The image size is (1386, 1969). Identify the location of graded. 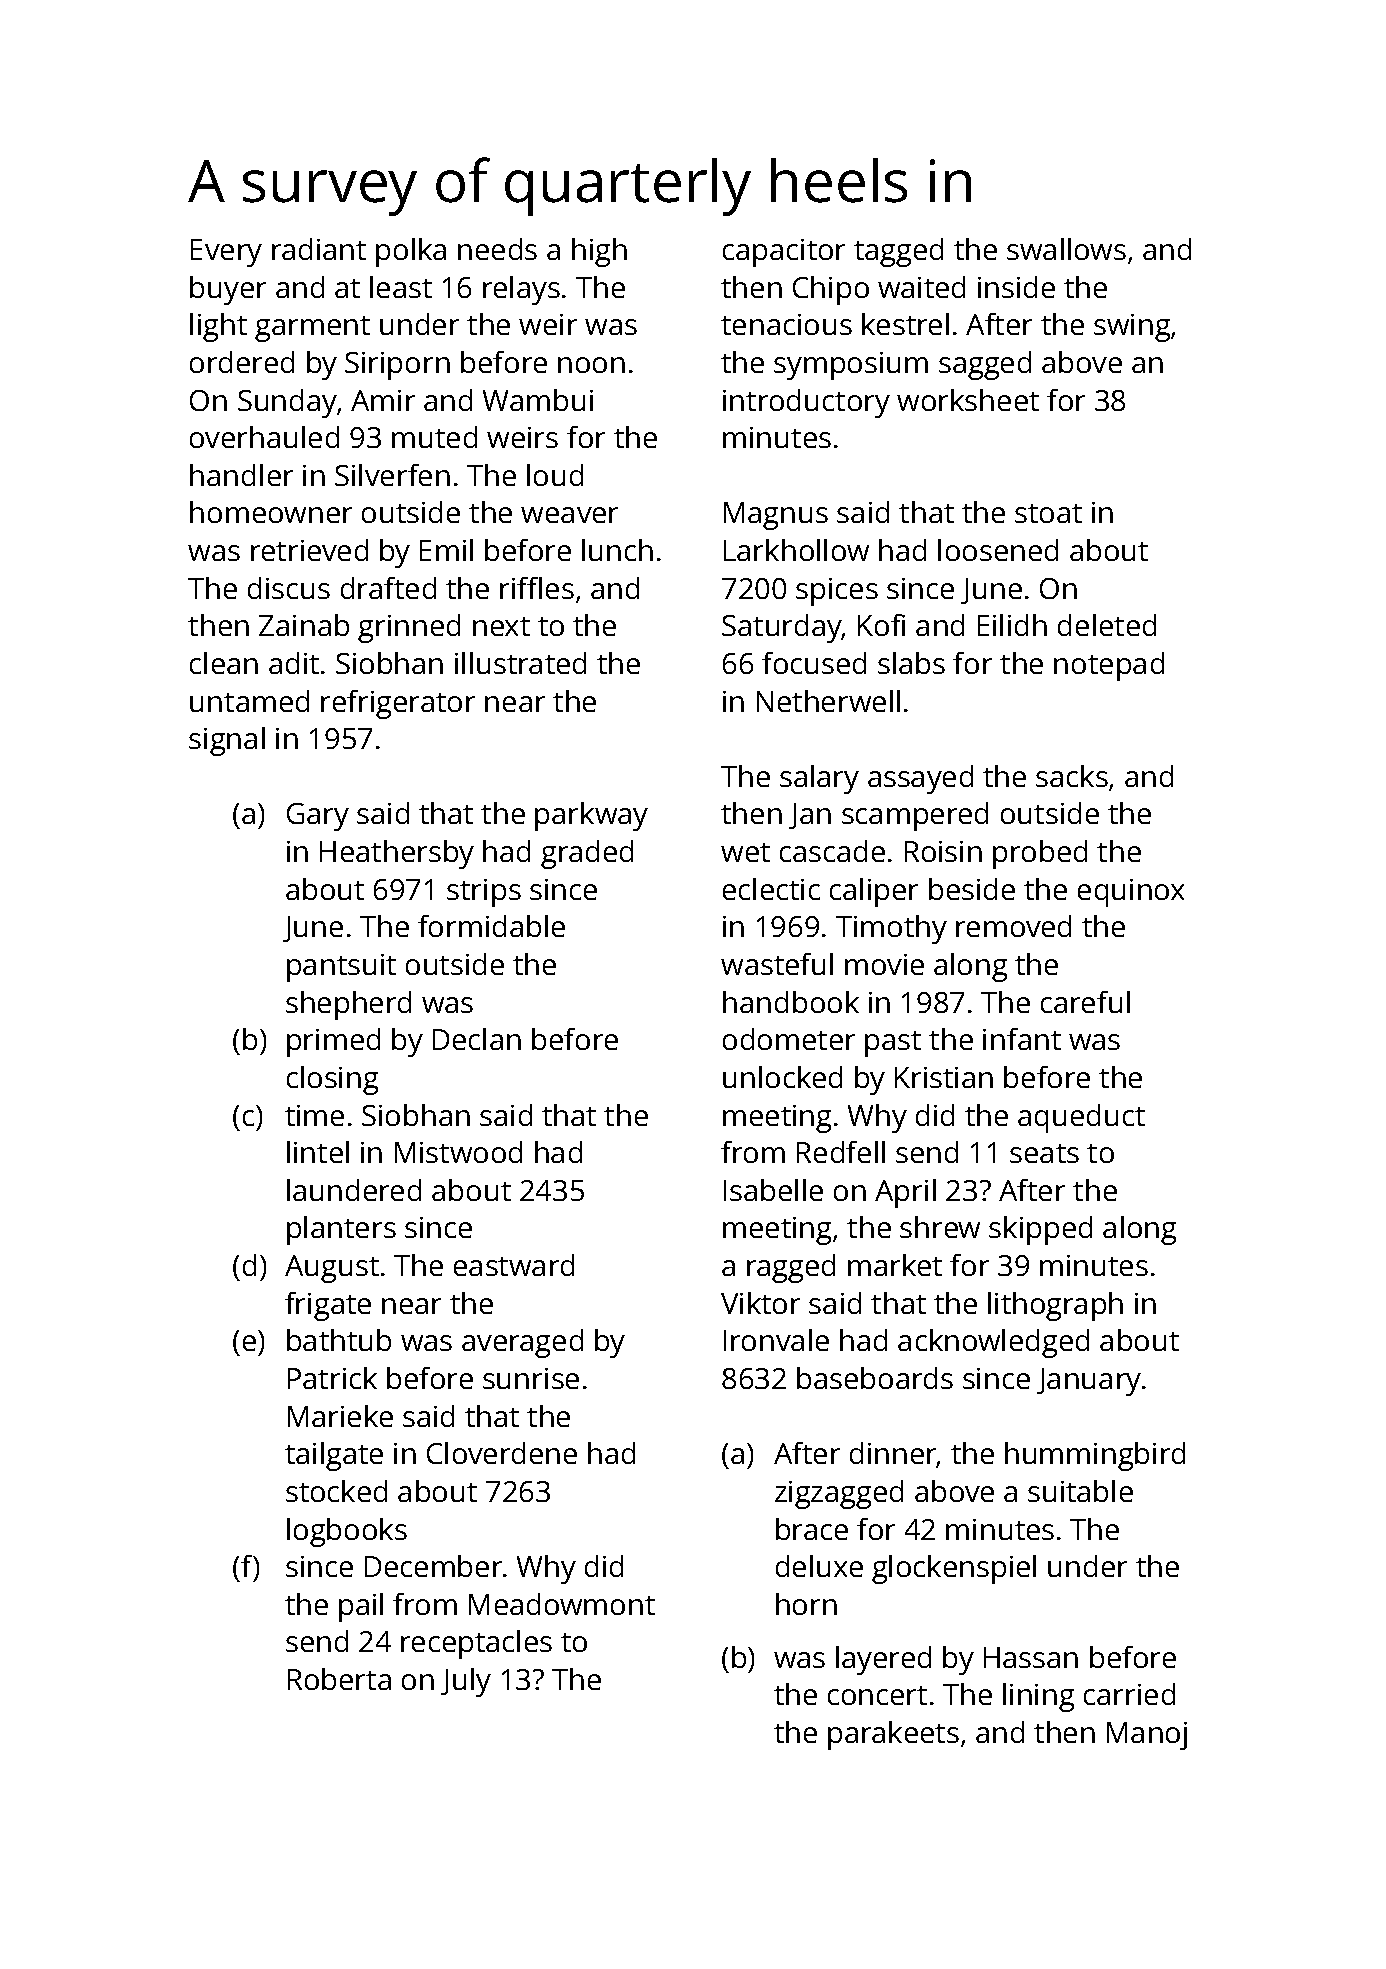
(587, 854).
